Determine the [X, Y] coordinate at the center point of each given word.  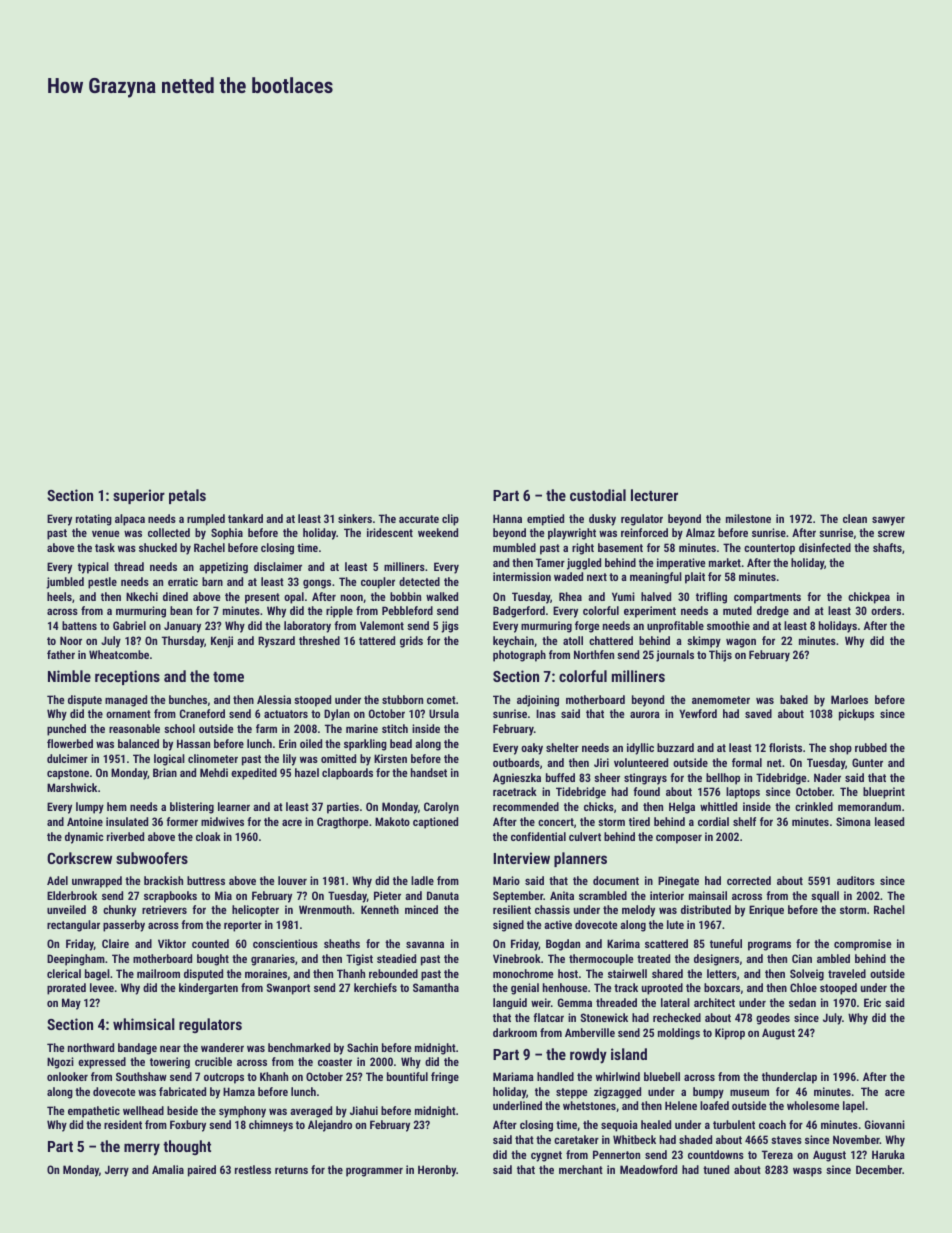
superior [139, 496]
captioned [435, 823]
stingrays [645, 779]
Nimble [69, 676]
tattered [377, 640]
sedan [802, 1002]
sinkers [355, 518]
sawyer [888, 521]
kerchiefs [375, 987]
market [725, 562]
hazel [307, 772]
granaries [273, 960]
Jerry [117, 1171]
